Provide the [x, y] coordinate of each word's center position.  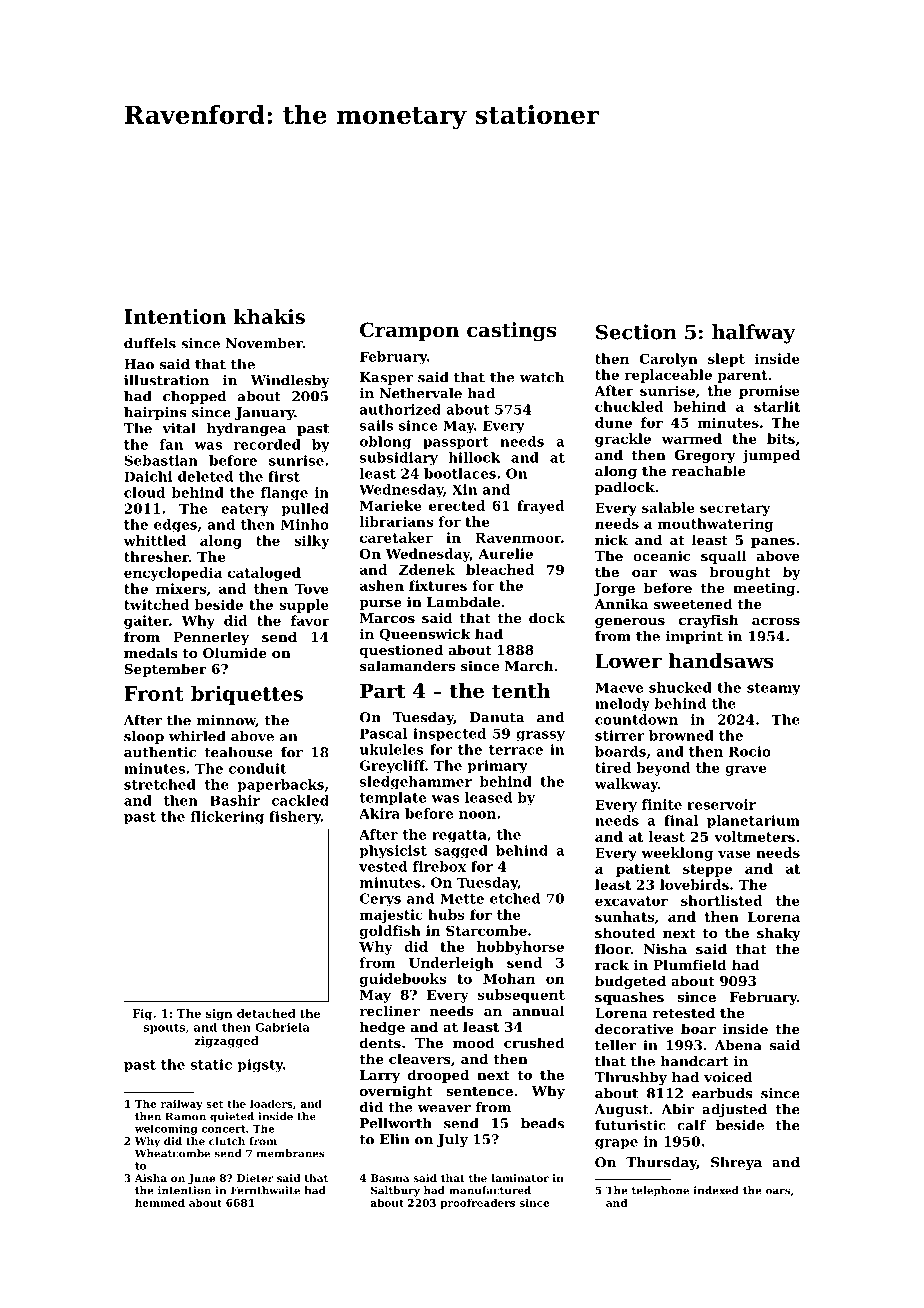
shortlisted [722, 900]
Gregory [705, 456]
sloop [144, 737]
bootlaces [460, 473]
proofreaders [477, 1204]
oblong [385, 443]
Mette [462, 899]
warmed [692, 438]
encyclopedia [173, 574]
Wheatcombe [172, 1153]
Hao [139, 364]
